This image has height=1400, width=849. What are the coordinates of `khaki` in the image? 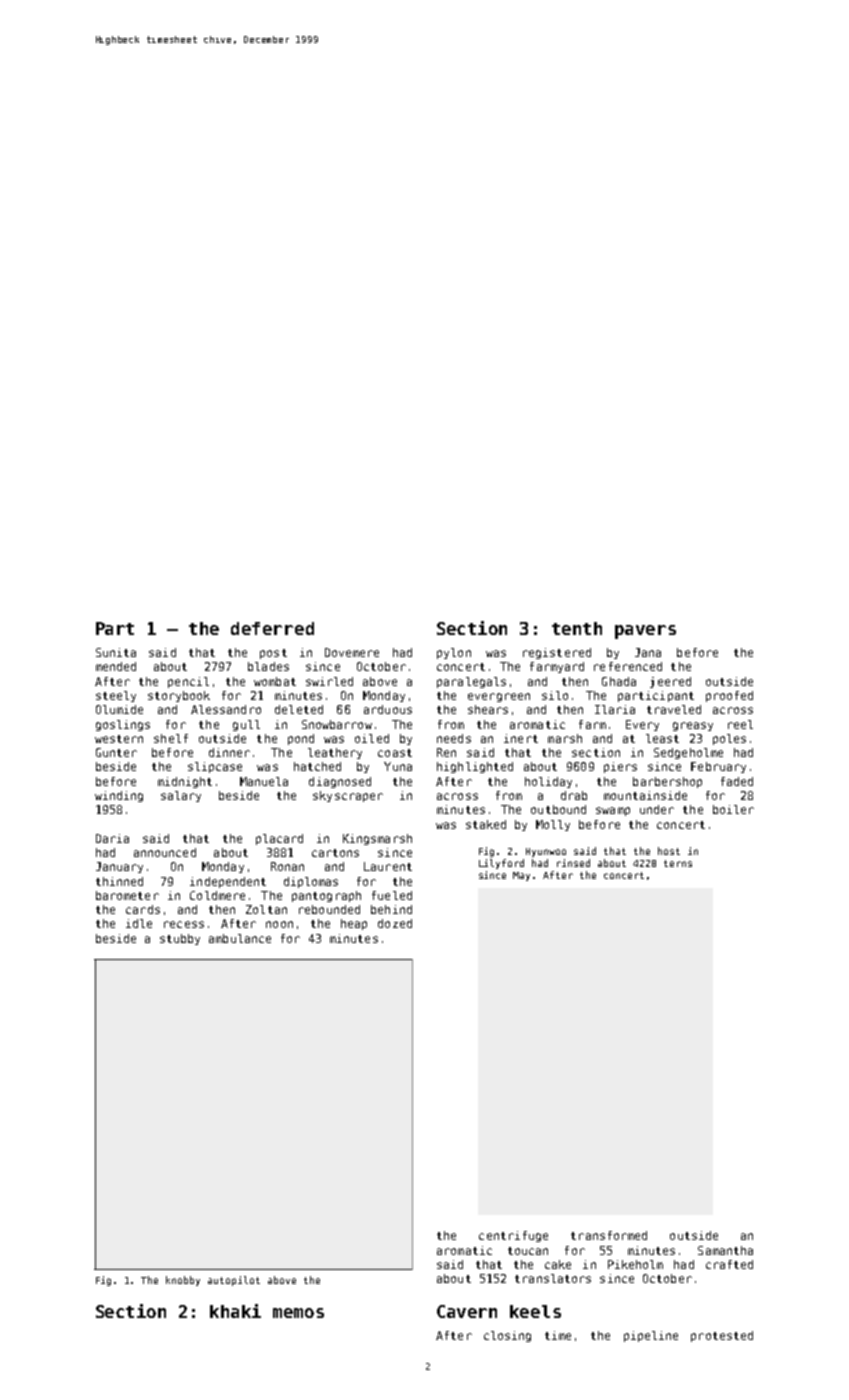 It's located at (235, 1311).
